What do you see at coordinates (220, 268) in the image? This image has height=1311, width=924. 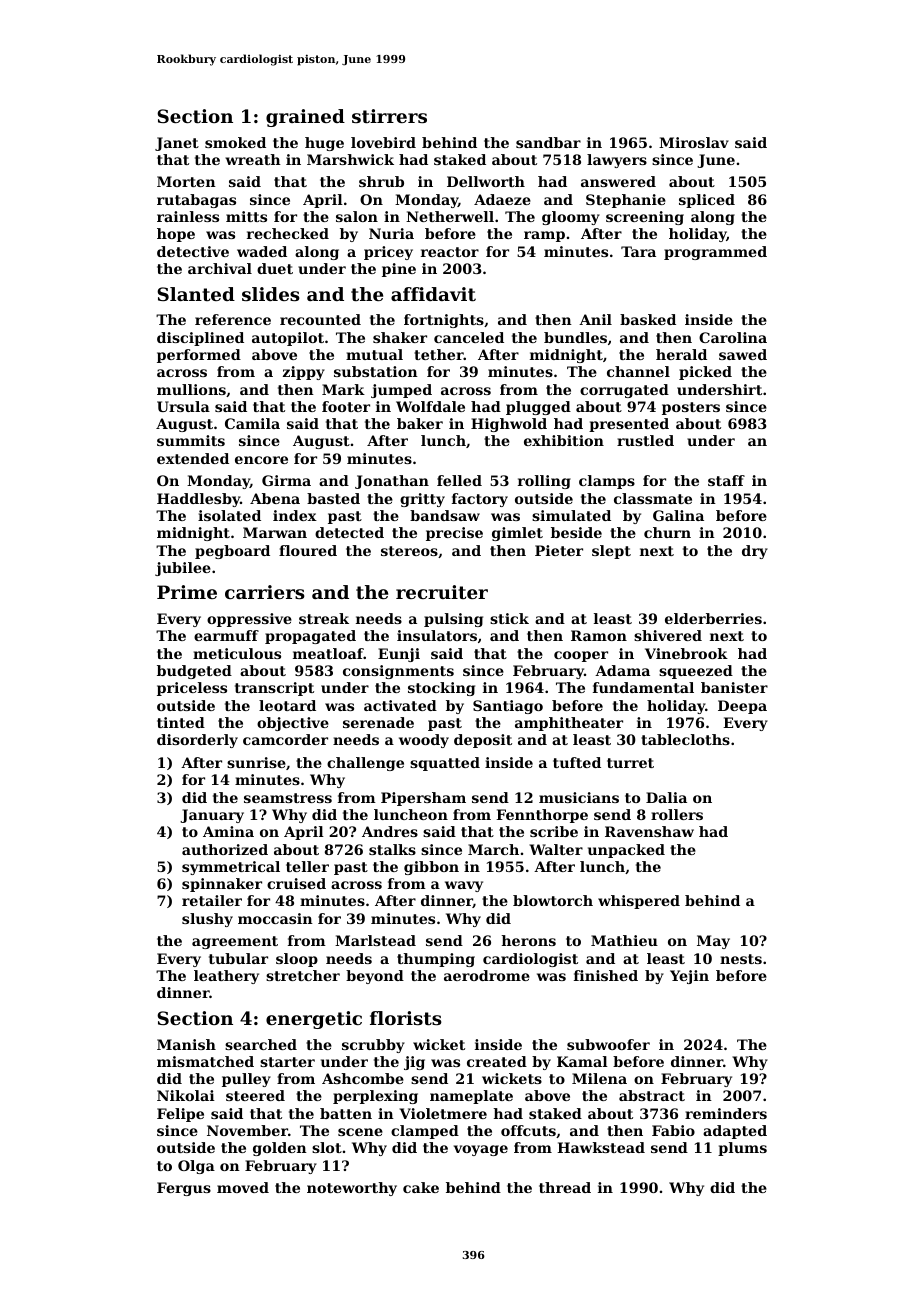 I see `archival` at bounding box center [220, 268].
